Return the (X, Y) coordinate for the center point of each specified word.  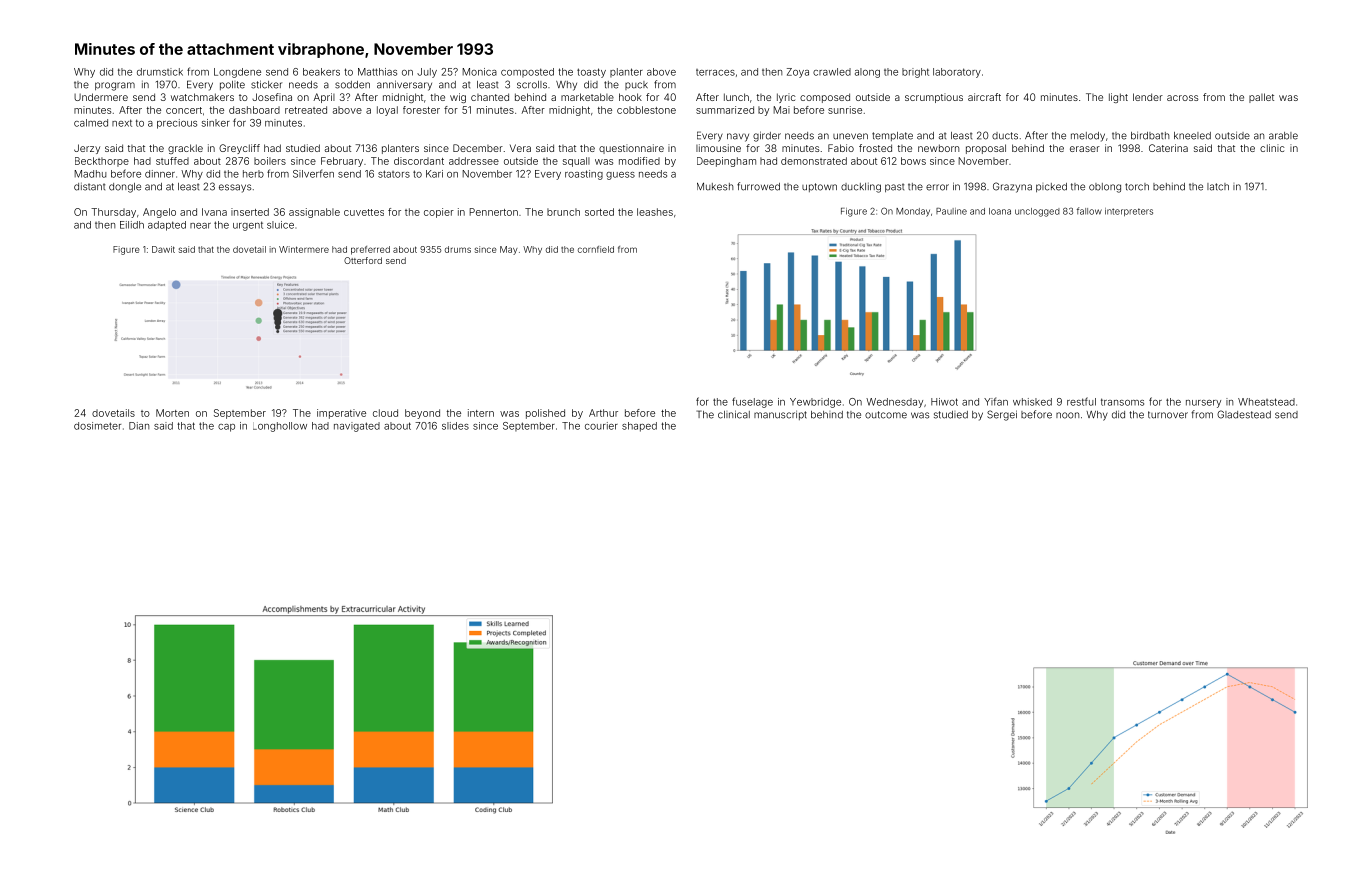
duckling (861, 188)
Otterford (363, 260)
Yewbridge (815, 403)
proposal (986, 149)
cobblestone (646, 110)
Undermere (101, 97)
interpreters (1129, 212)
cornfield (596, 249)
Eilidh (132, 225)
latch (1218, 187)
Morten (172, 413)
